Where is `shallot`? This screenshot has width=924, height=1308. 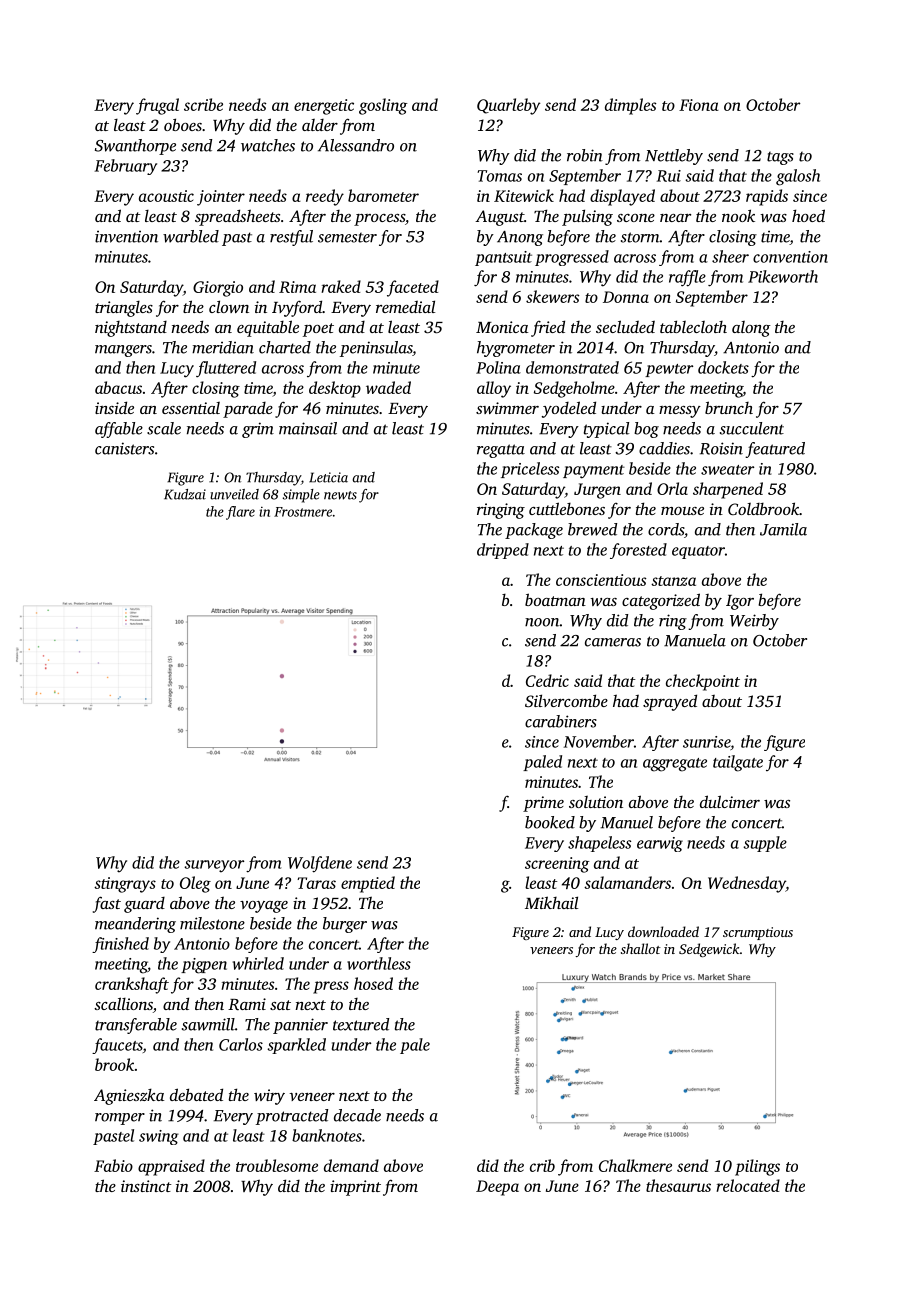 shallot is located at coordinates (641, 948).
